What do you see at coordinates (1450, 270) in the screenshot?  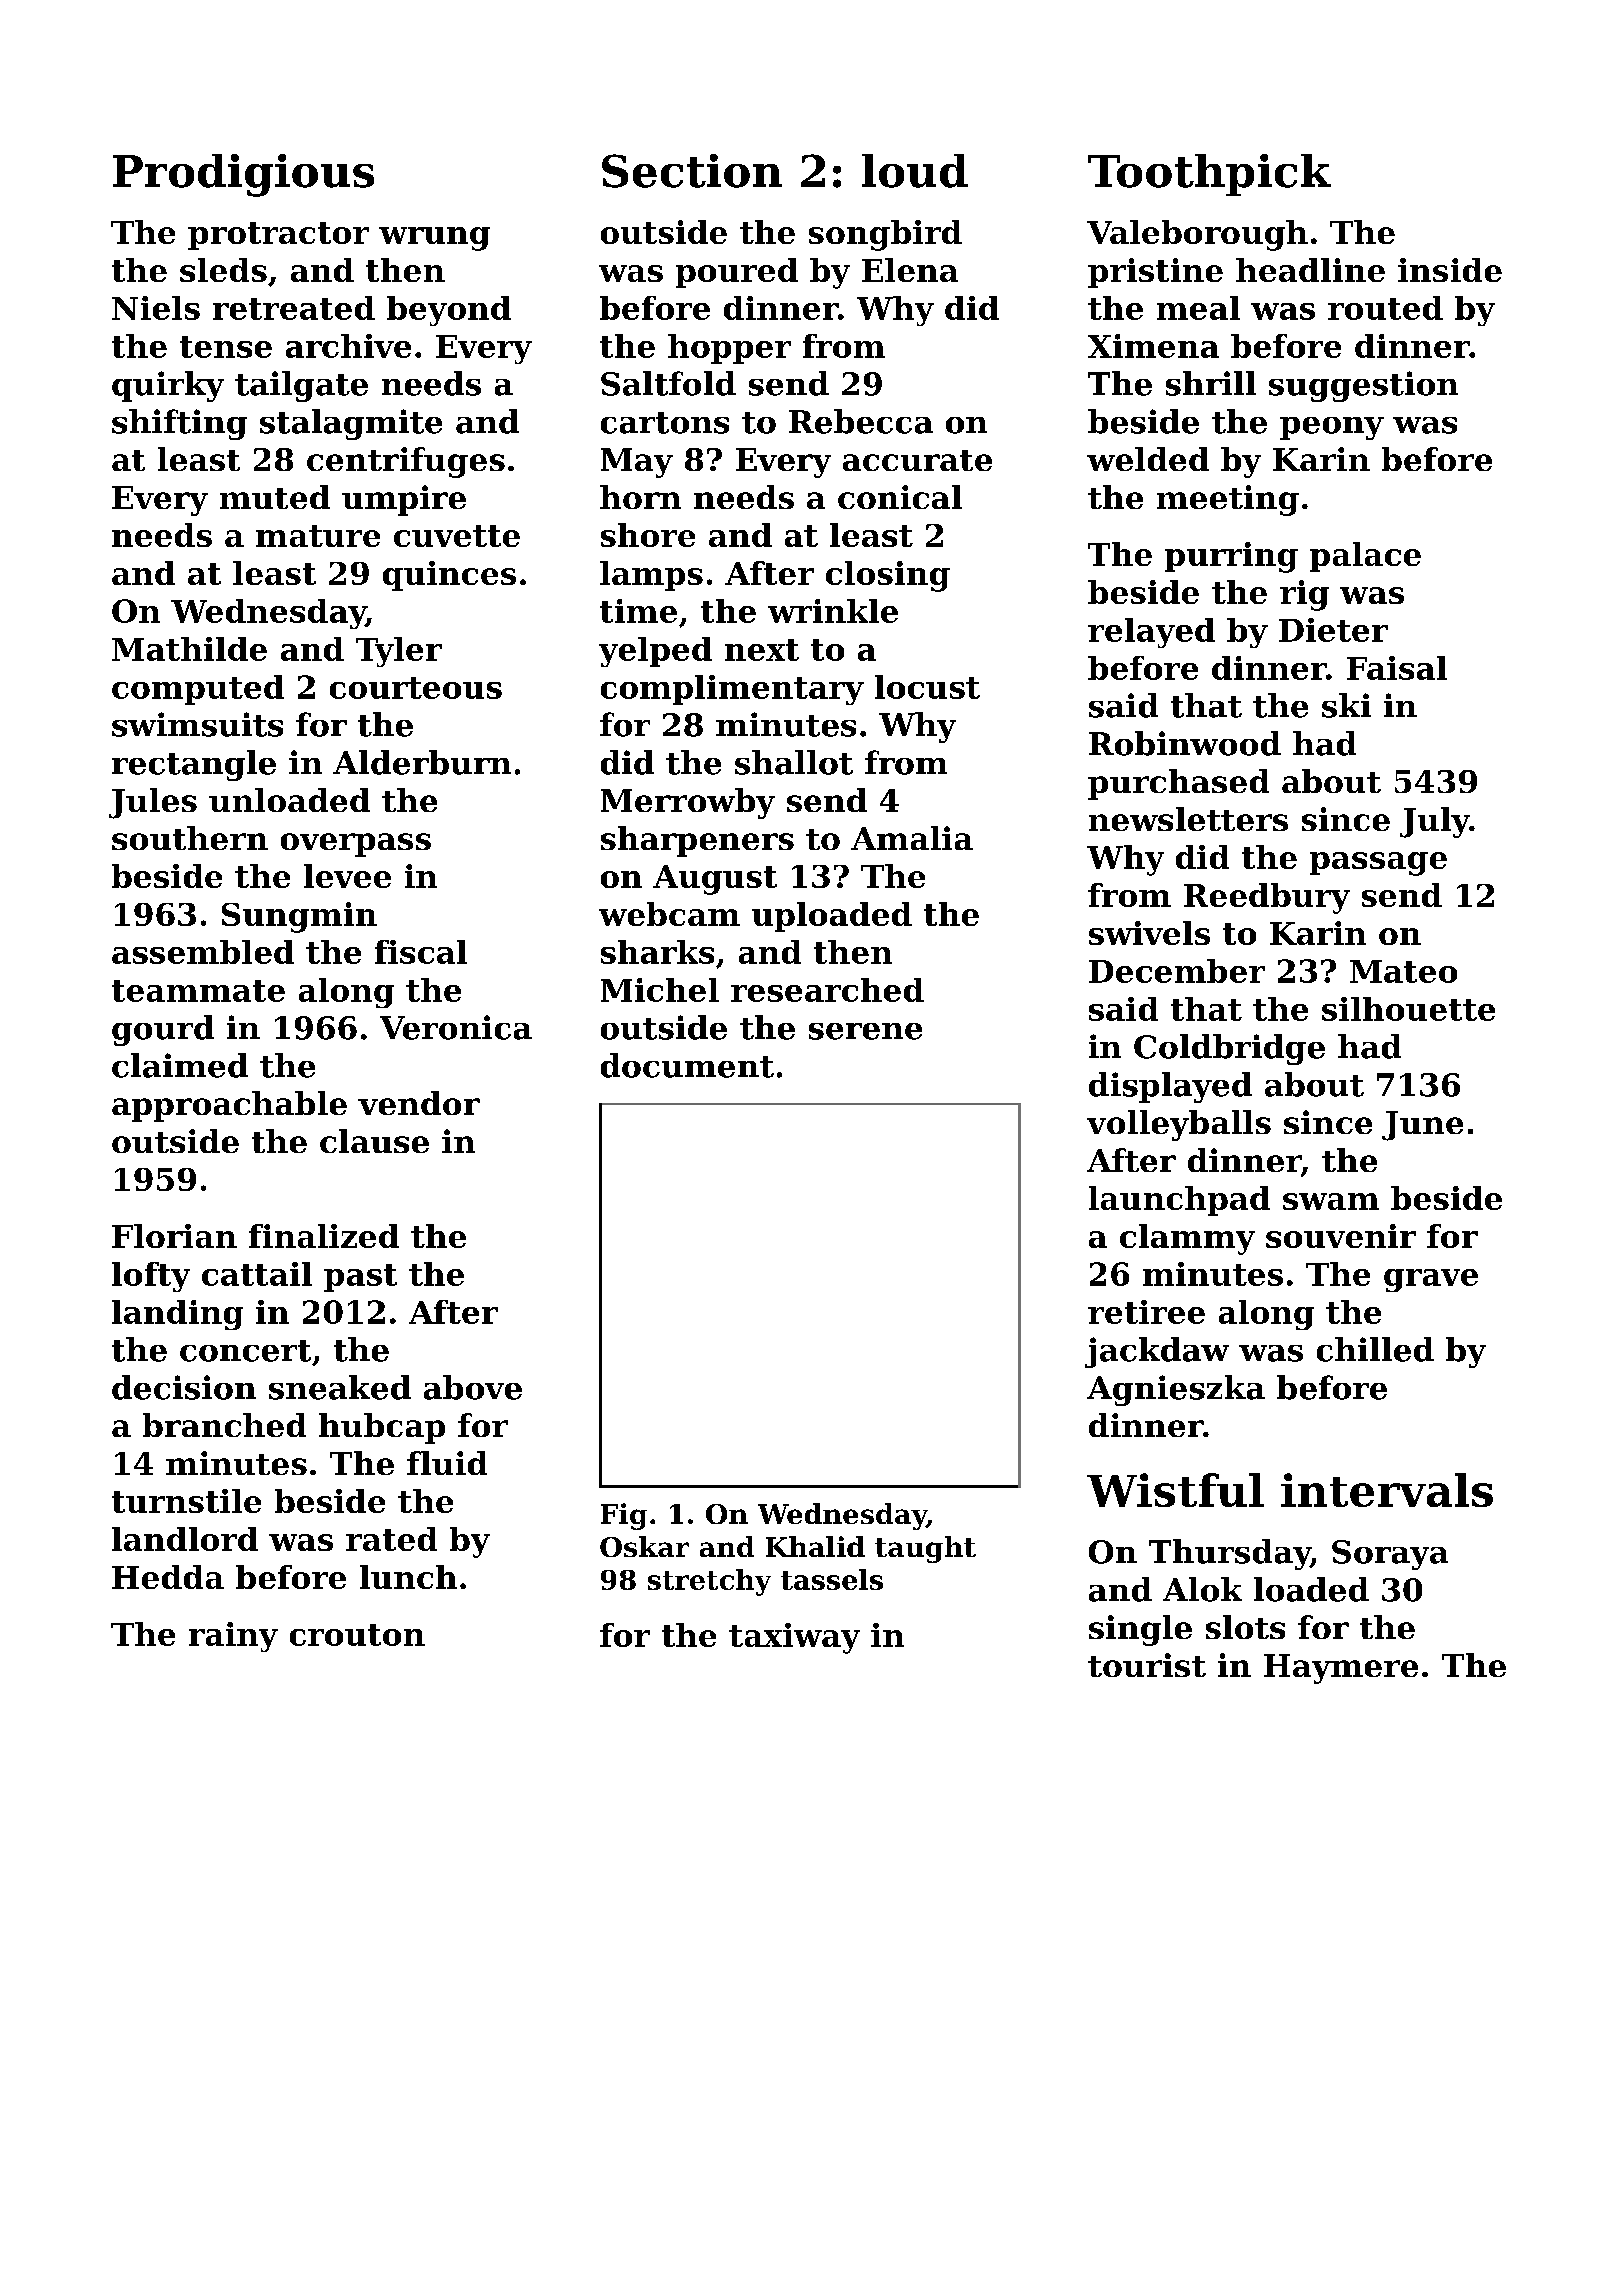 I see `inside` at bounding box center [1450, 270].
